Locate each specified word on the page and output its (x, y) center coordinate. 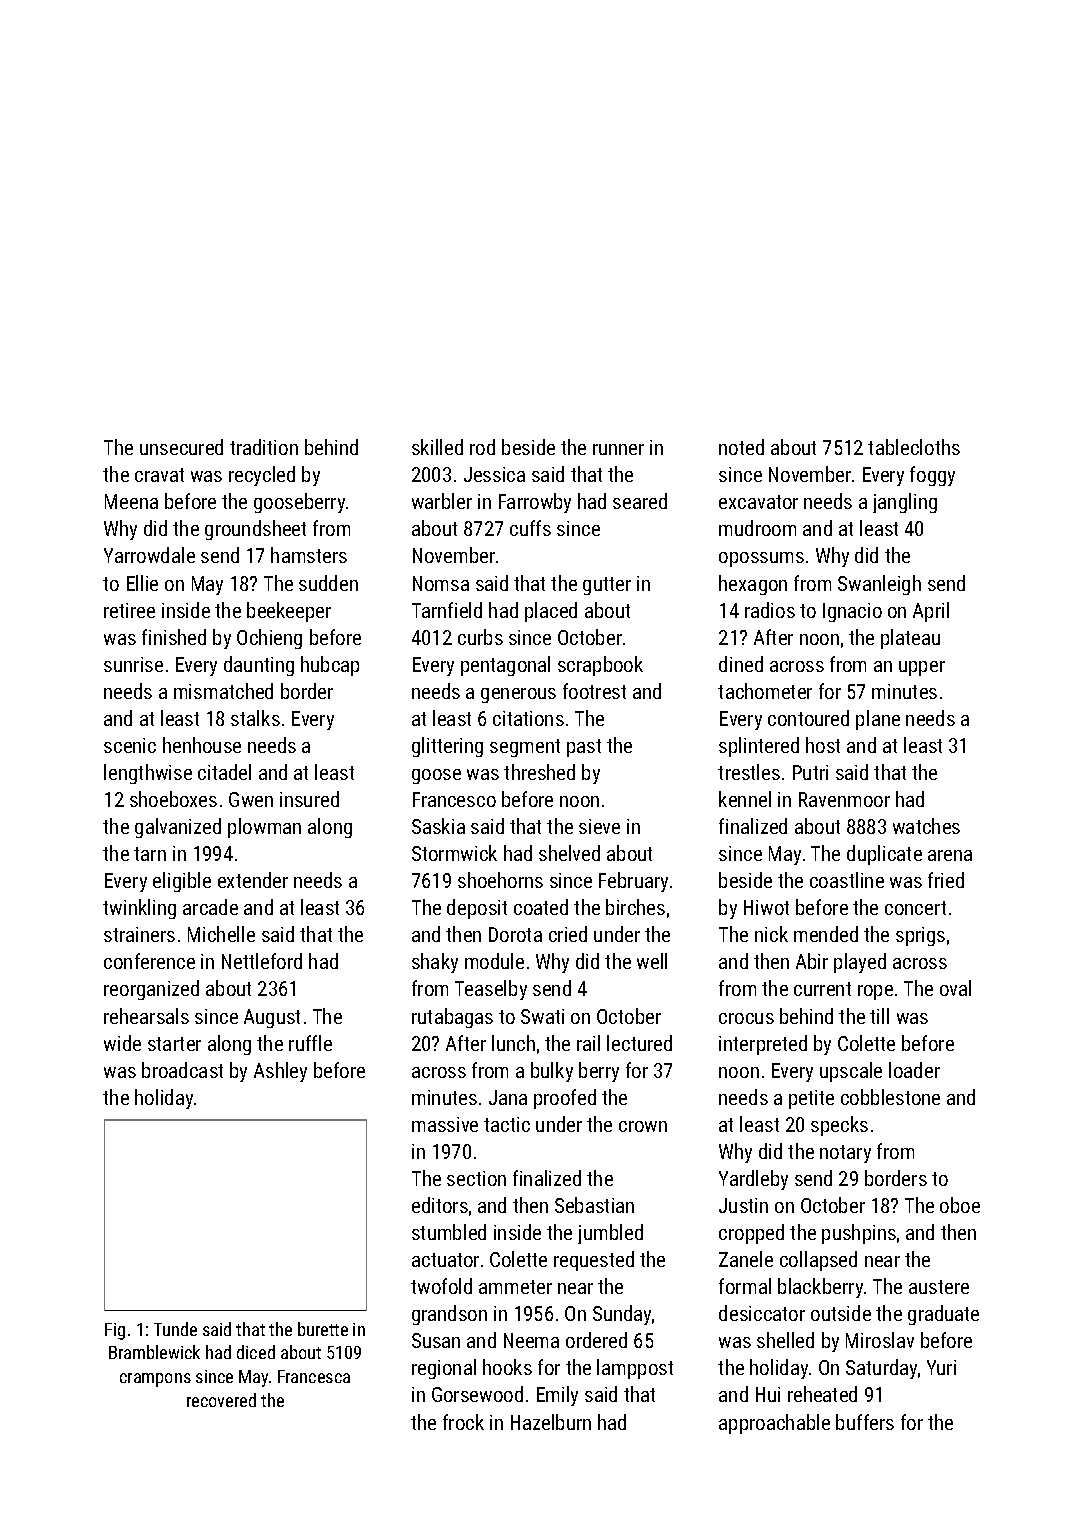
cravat (159, 475)
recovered (221, 1400)
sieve (599, 826)
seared (640, 501)
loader (914, 1070)
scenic (130, 745)
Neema (531, 1340)
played (860, 963)
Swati (542, 1016)
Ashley (280, 1072)
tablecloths (914, 447)
